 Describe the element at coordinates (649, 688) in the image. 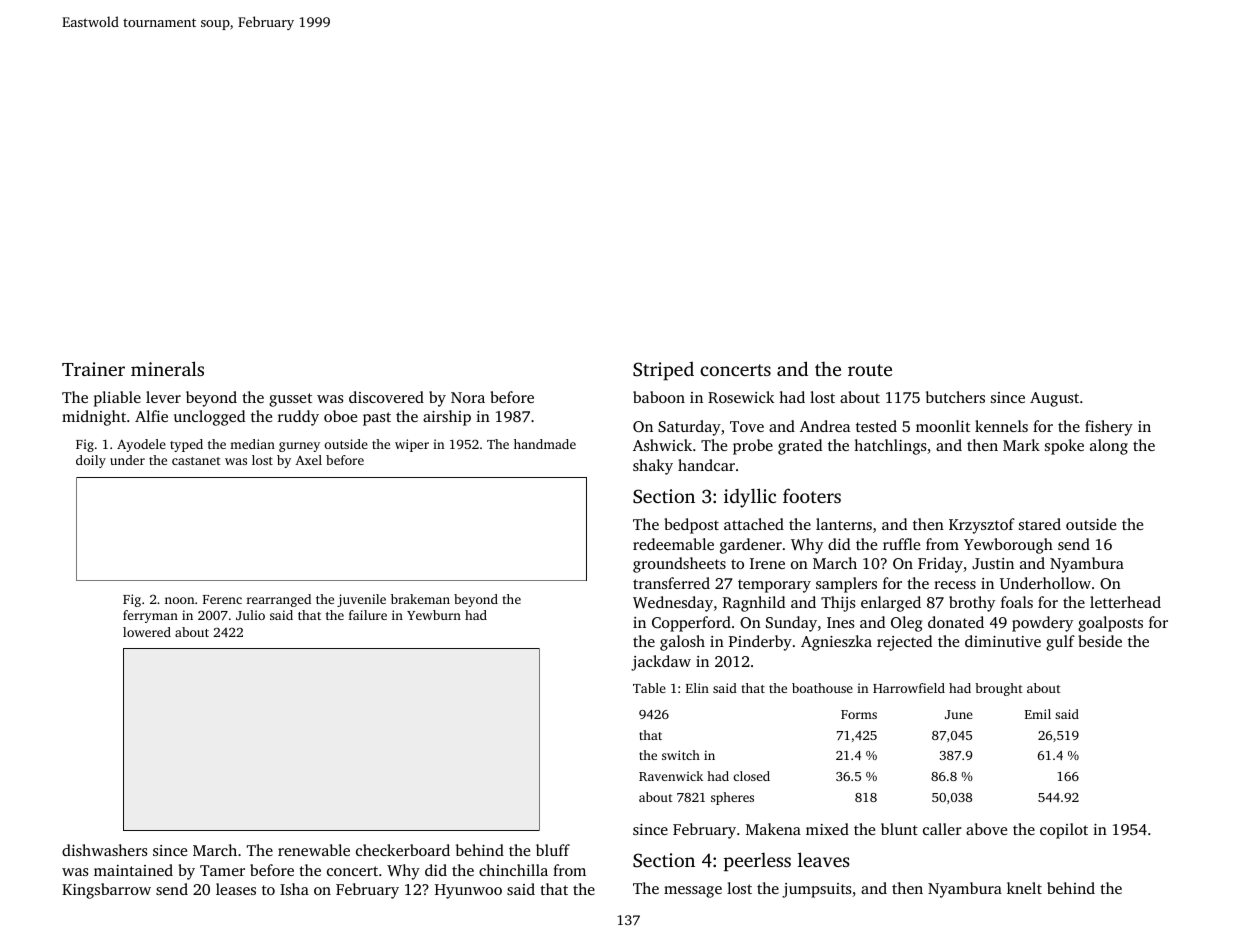

I see `Table` at that location.
